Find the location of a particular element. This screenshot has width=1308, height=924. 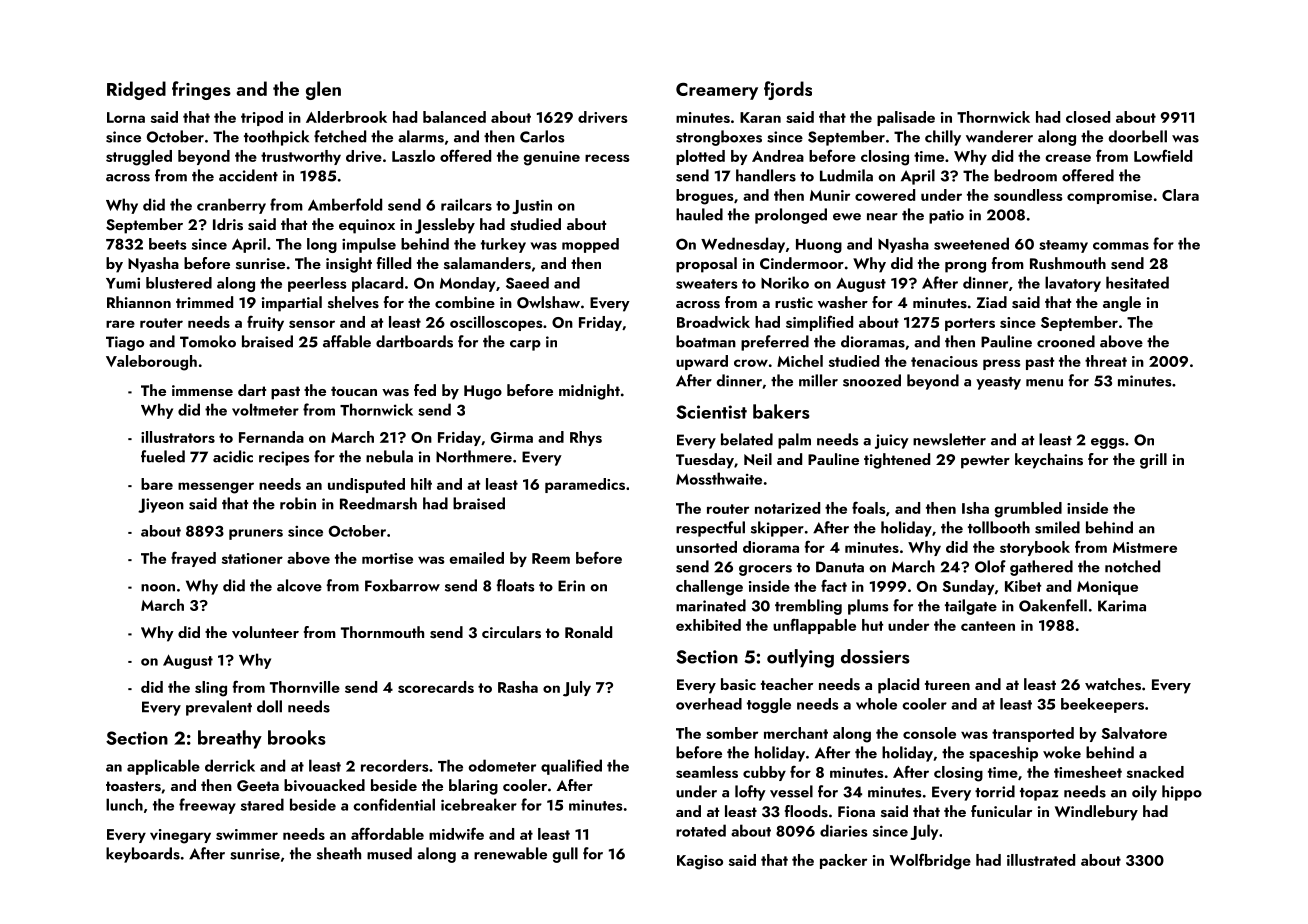

Mistmere is located at coordinates (1145, 547).
